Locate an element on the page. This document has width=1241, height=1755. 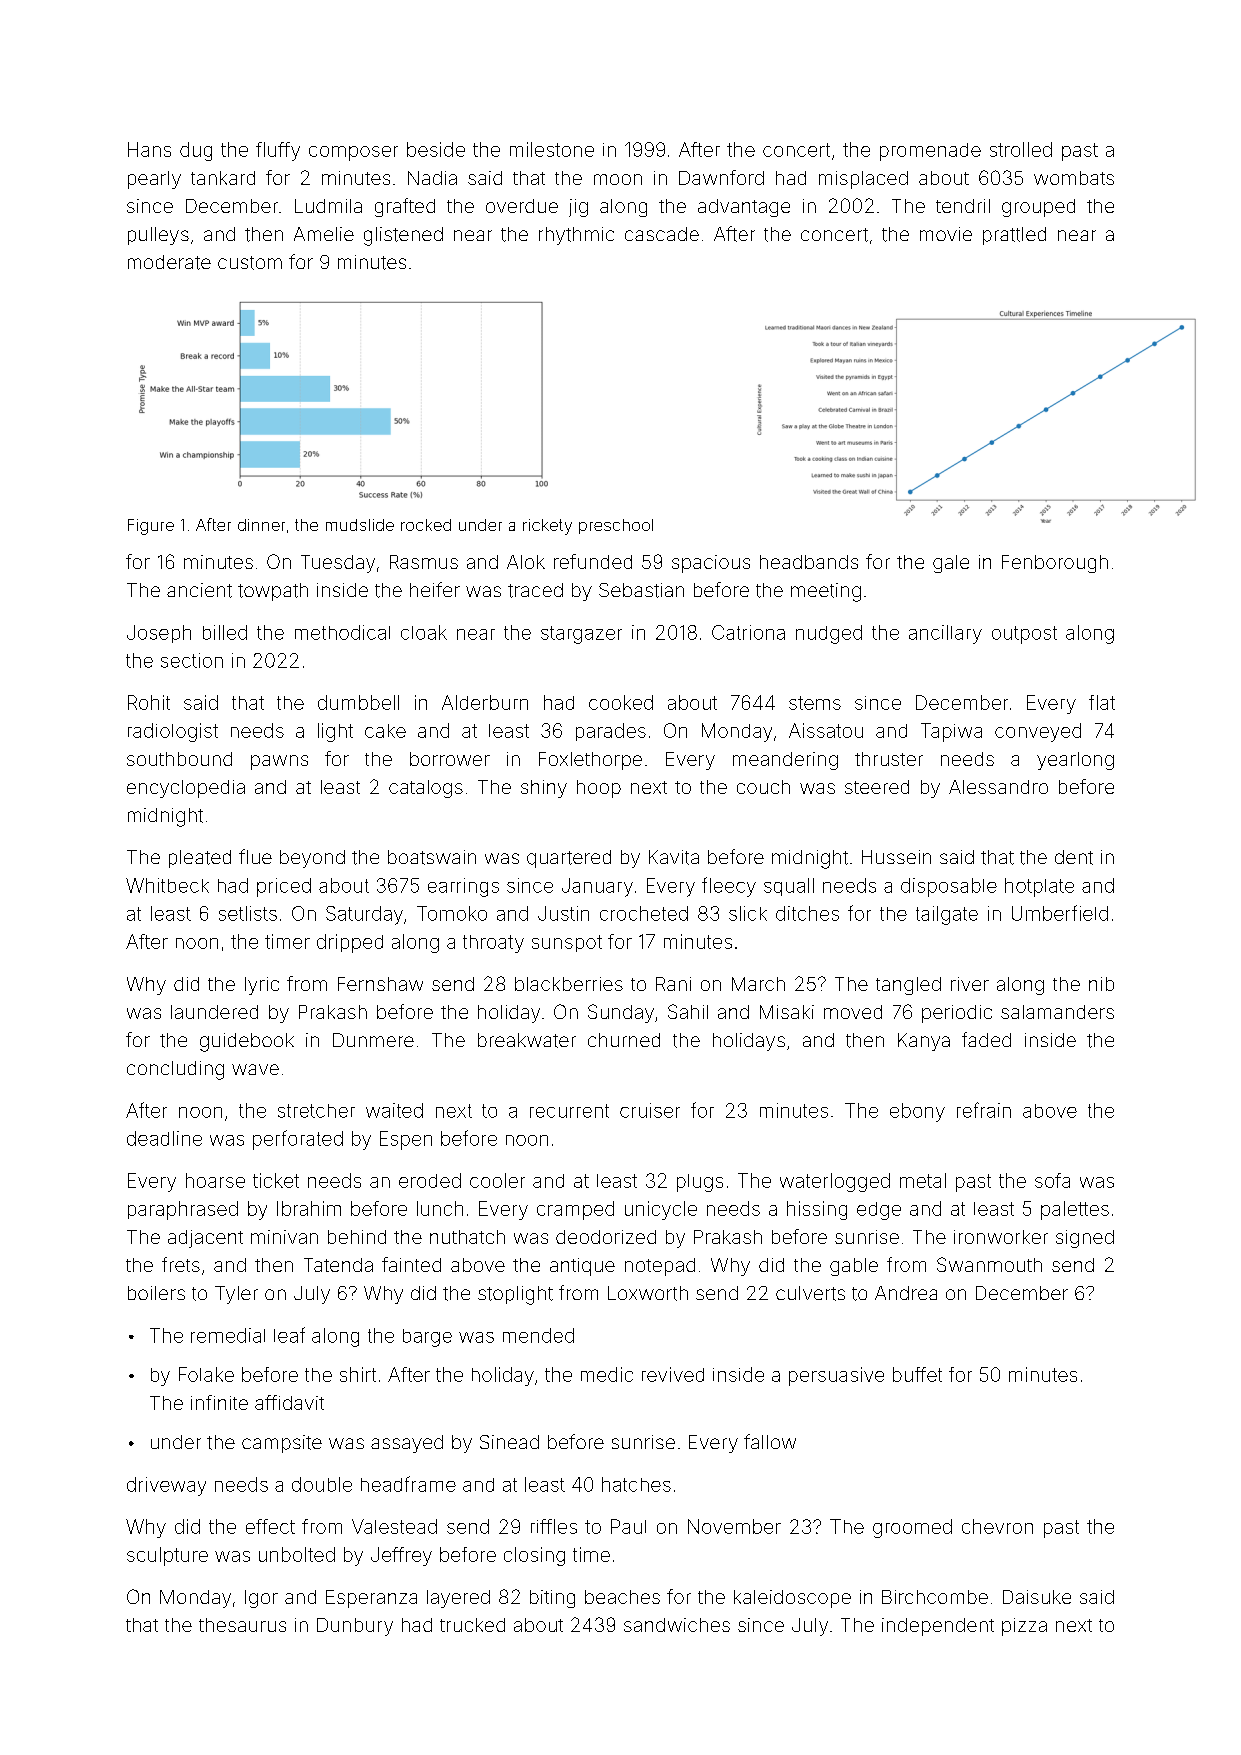
southbound is located at coordinates (179, 759).
